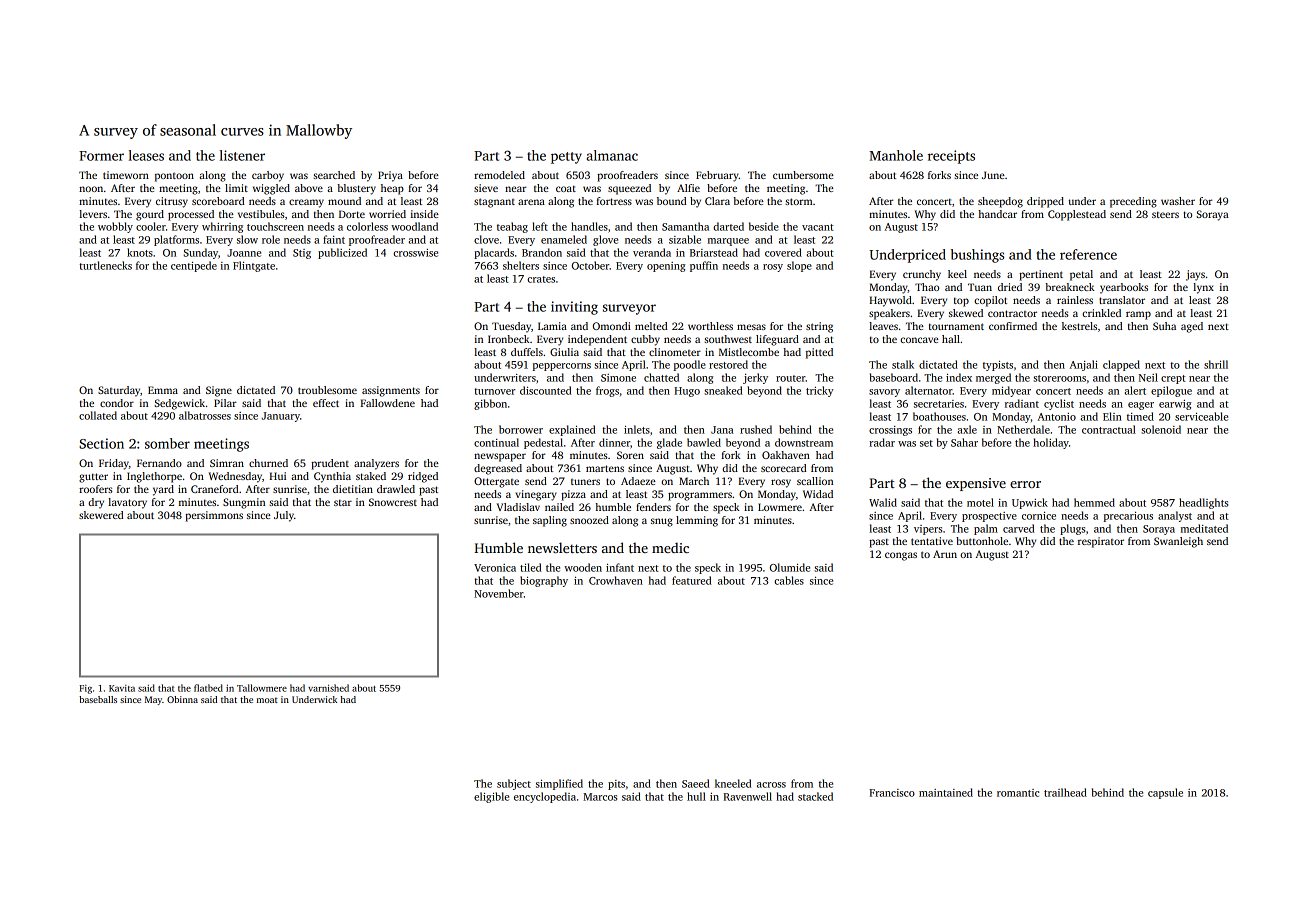 The height and width of the image is (924, 1308). What do you see at coordinates (614, 442) in the image?
I see `dinner` at bounding box center [614, 442].
